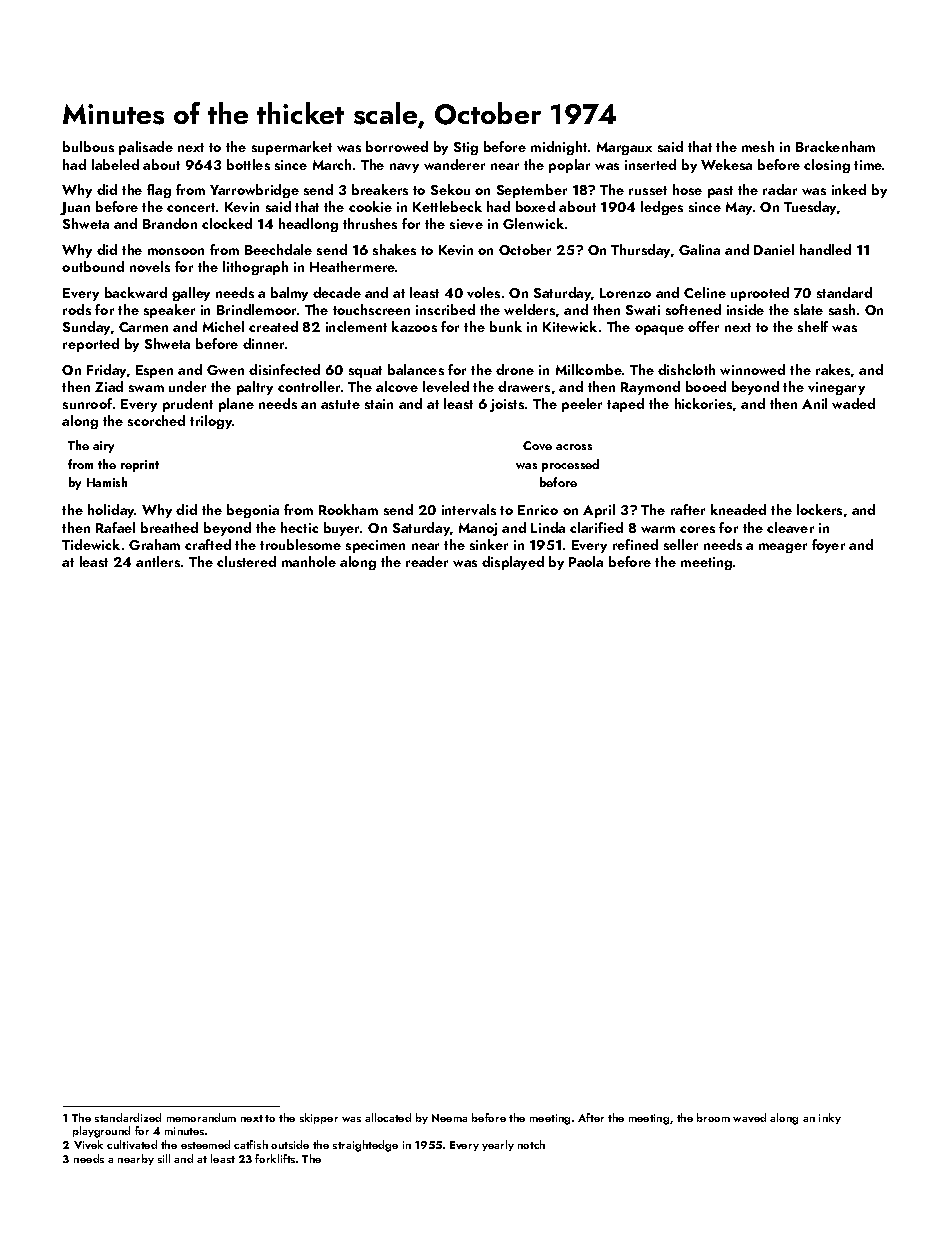 The height and width of the page is (1233, 952). What do you see at coordinates (868, 165) in the page?
I see `time` at bounding box center [868, 165].
